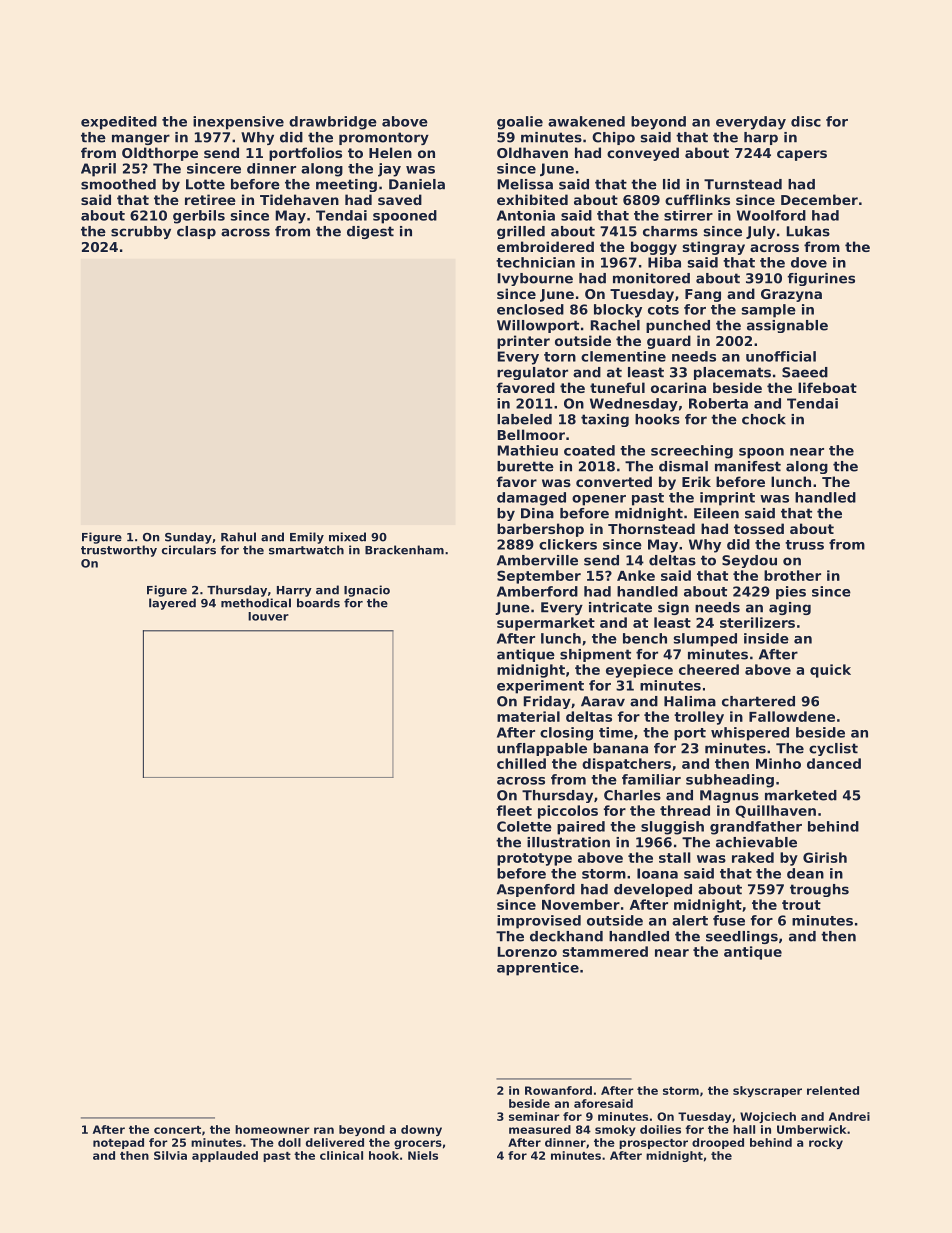  Describe the element at coordinates (568, 544) in the document. I see `clickers` at that location.
